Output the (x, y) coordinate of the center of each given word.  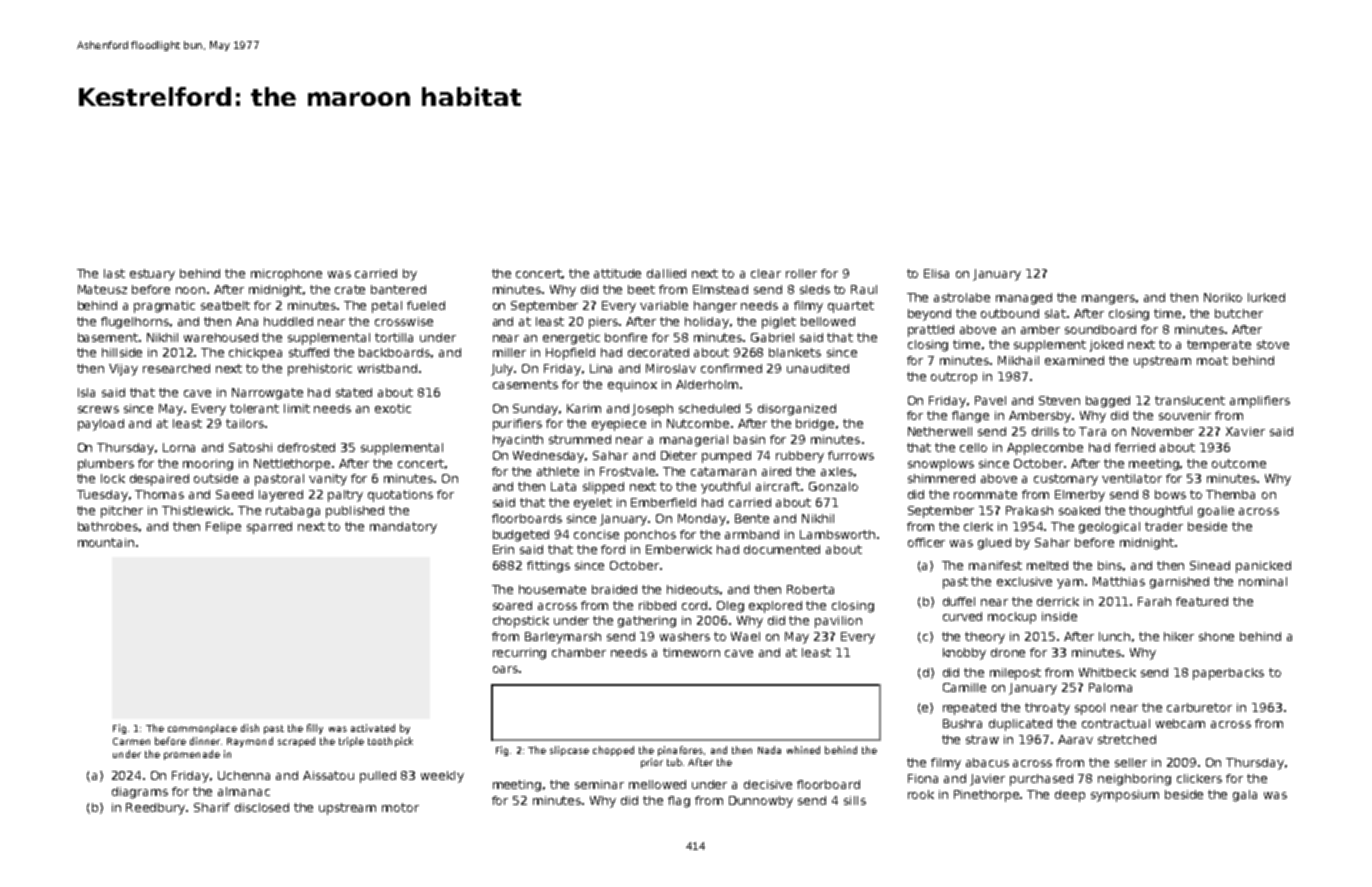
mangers (1108, 300)
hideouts (693, 589)
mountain (106, 542)
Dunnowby (761, 802)
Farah (1154, 601)
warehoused (221, 337)
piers (603, 323)
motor (400, 807)
